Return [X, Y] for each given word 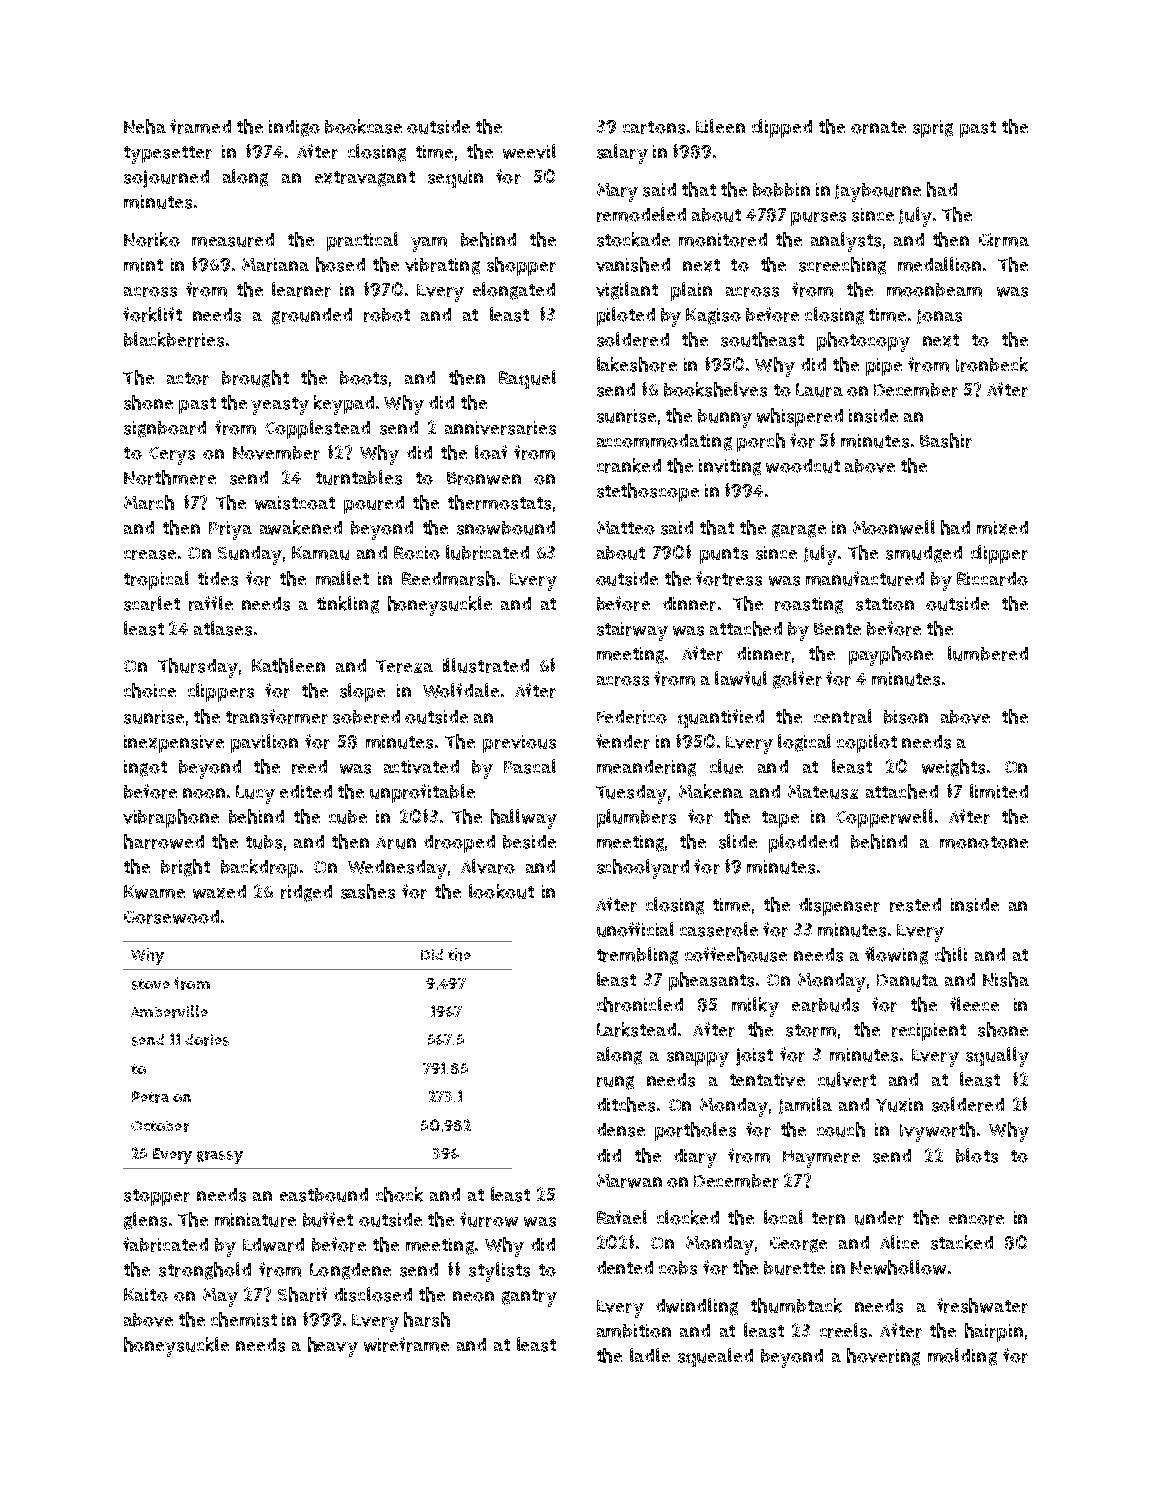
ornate [878, 127]
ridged [306, 893]
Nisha [1006, 979]
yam [429, 244]
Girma [1004, 240]
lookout [501, 891]
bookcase [363, 126]
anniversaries [500, 428]
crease [150, 555]
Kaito [146, 1295]
